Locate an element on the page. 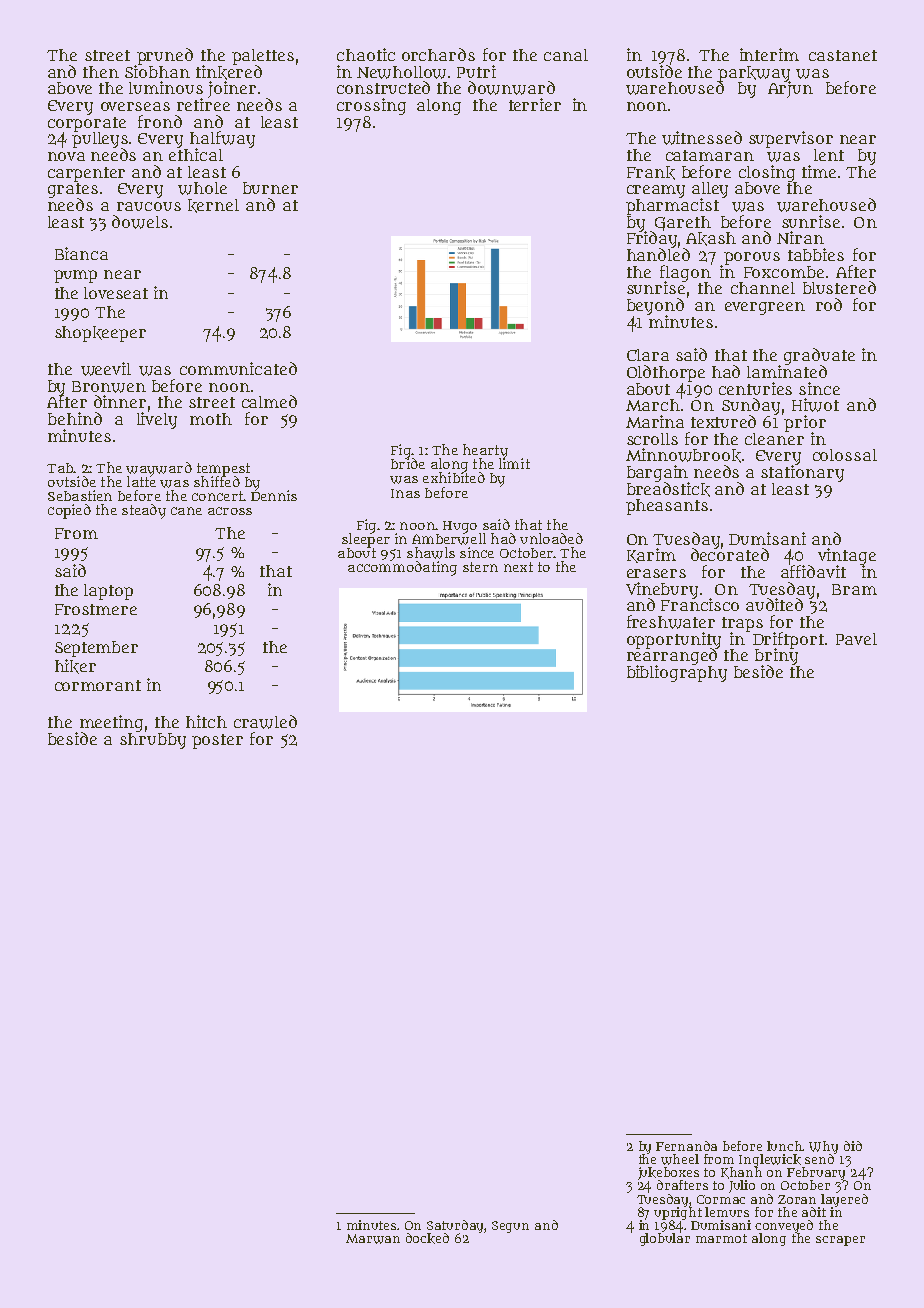 This page has height=1308, width=924. terrier is located at coordinates (535, 104).
